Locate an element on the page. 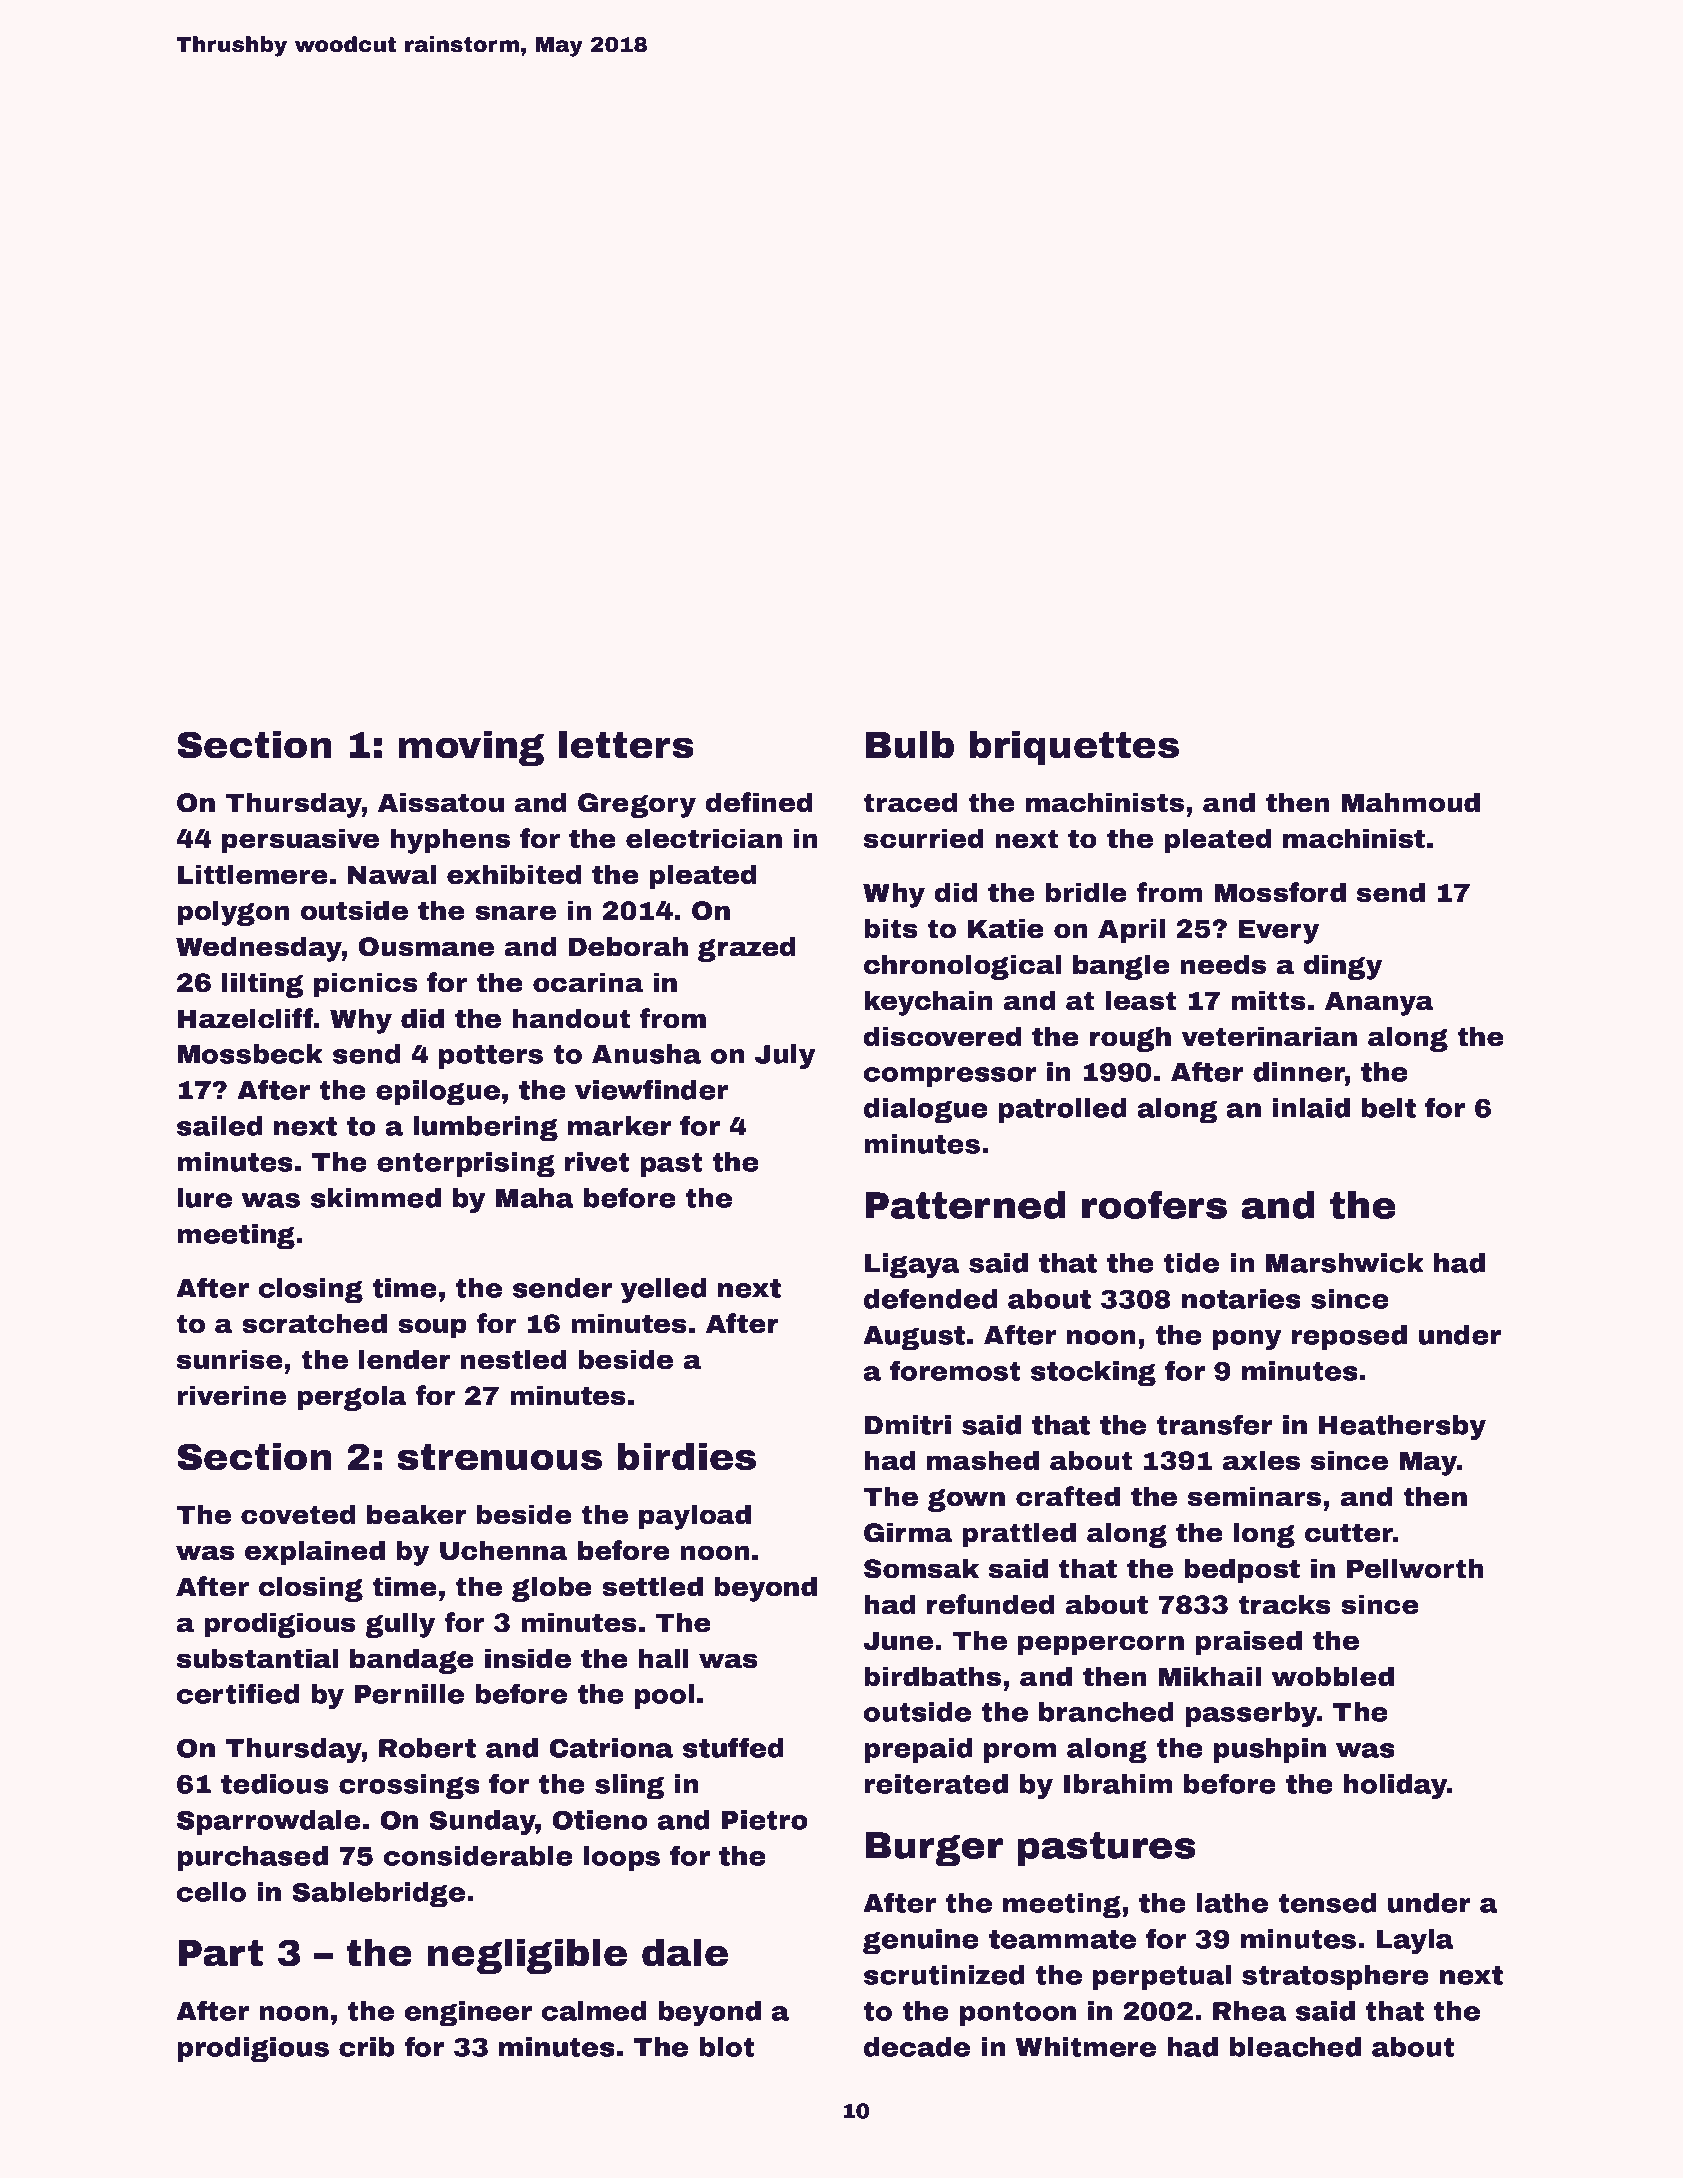 The image size is (1683, 2178). soup is located at coordinates (432, 1328).
